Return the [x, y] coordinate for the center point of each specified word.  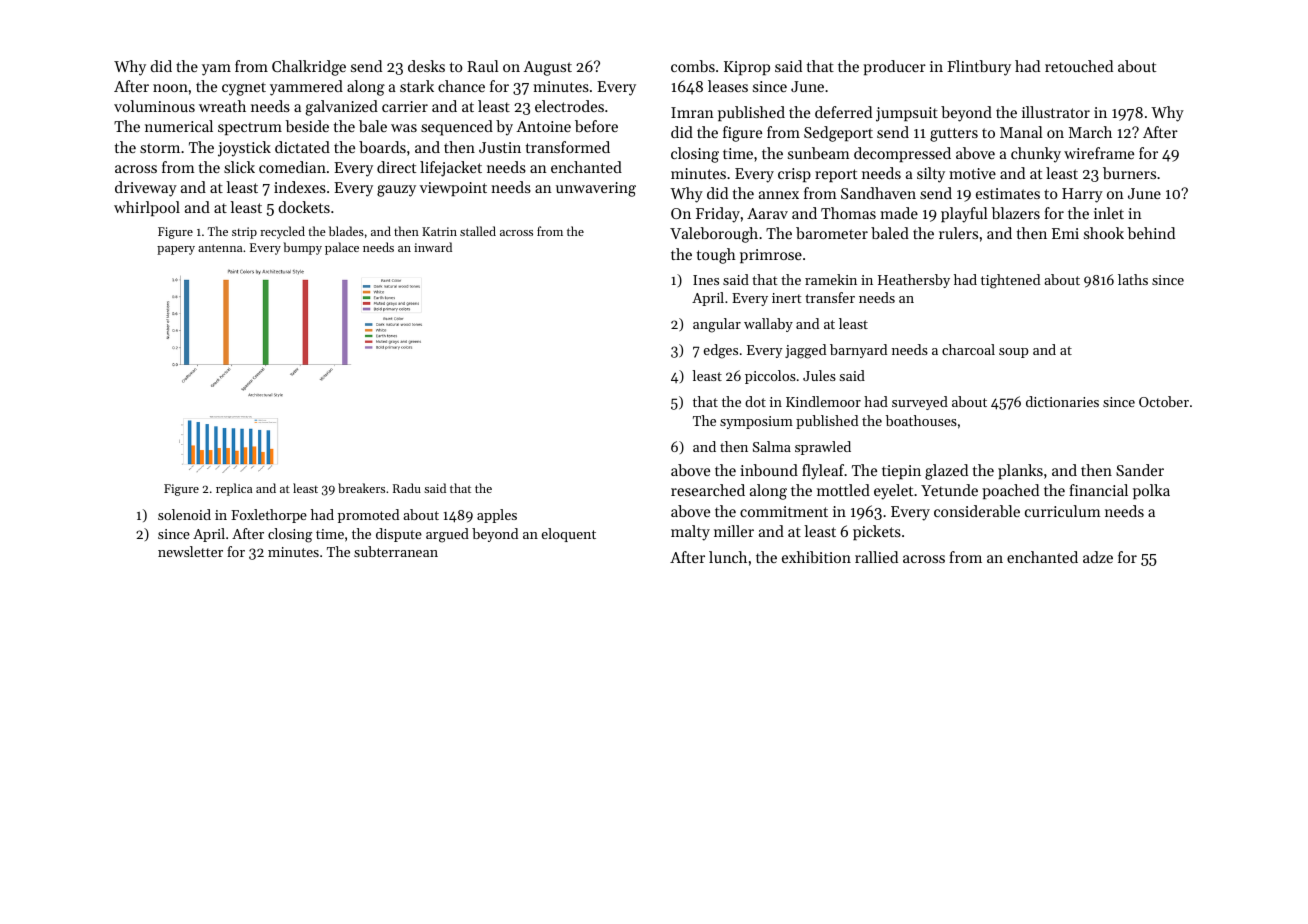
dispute [399, 535]
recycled [282, 232]
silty [931, 175]
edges [721, 351]
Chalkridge [309, 68]
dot [755, 401]
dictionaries [1062, 401]
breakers [361, 488]
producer [894, 67]
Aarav [767, 213]
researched [708, 490]
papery [176, 250]
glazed [946, 472]
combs [693, 66]
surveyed [920, 403]
